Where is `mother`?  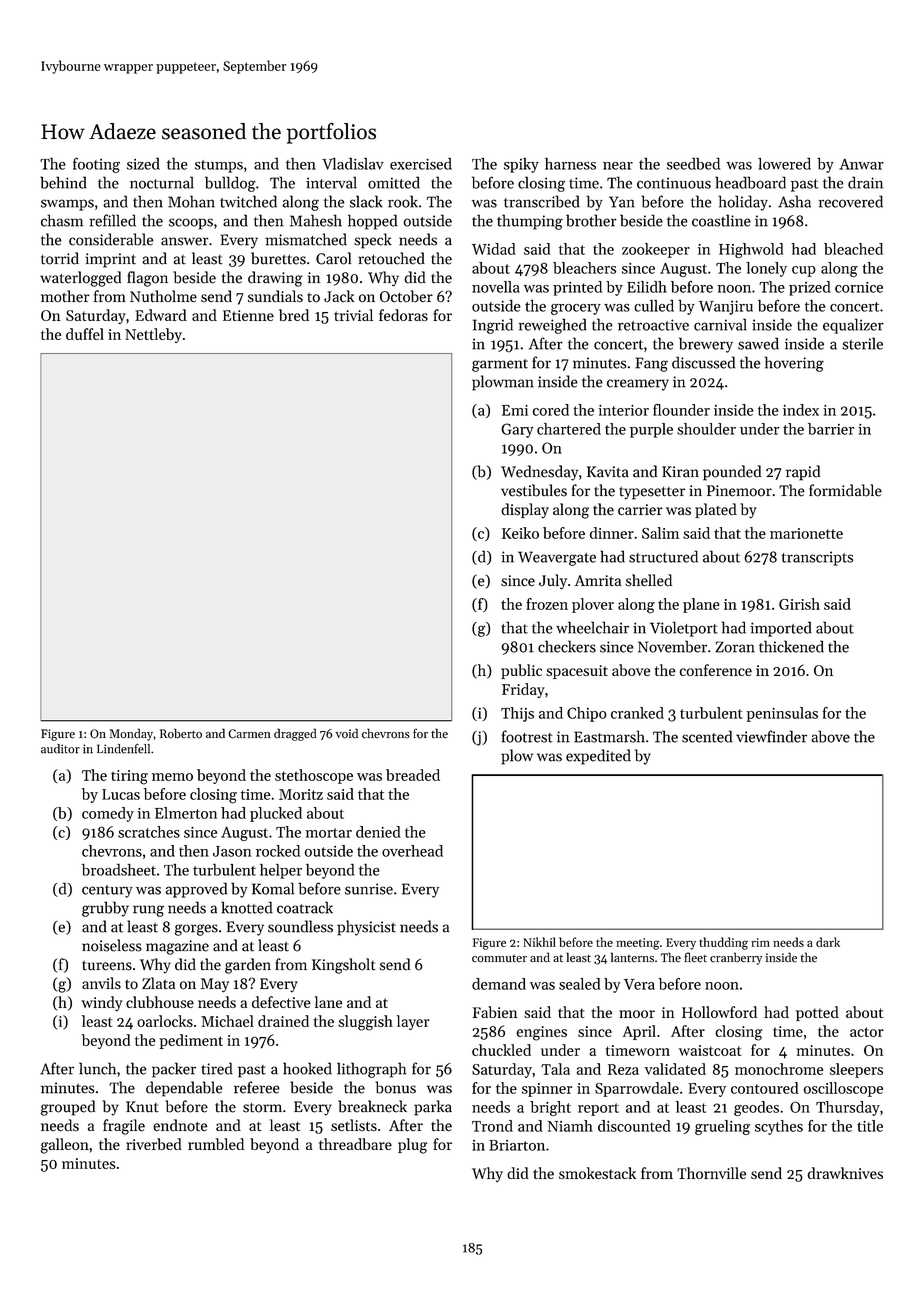
mother is located at coordinates (65, 296).
